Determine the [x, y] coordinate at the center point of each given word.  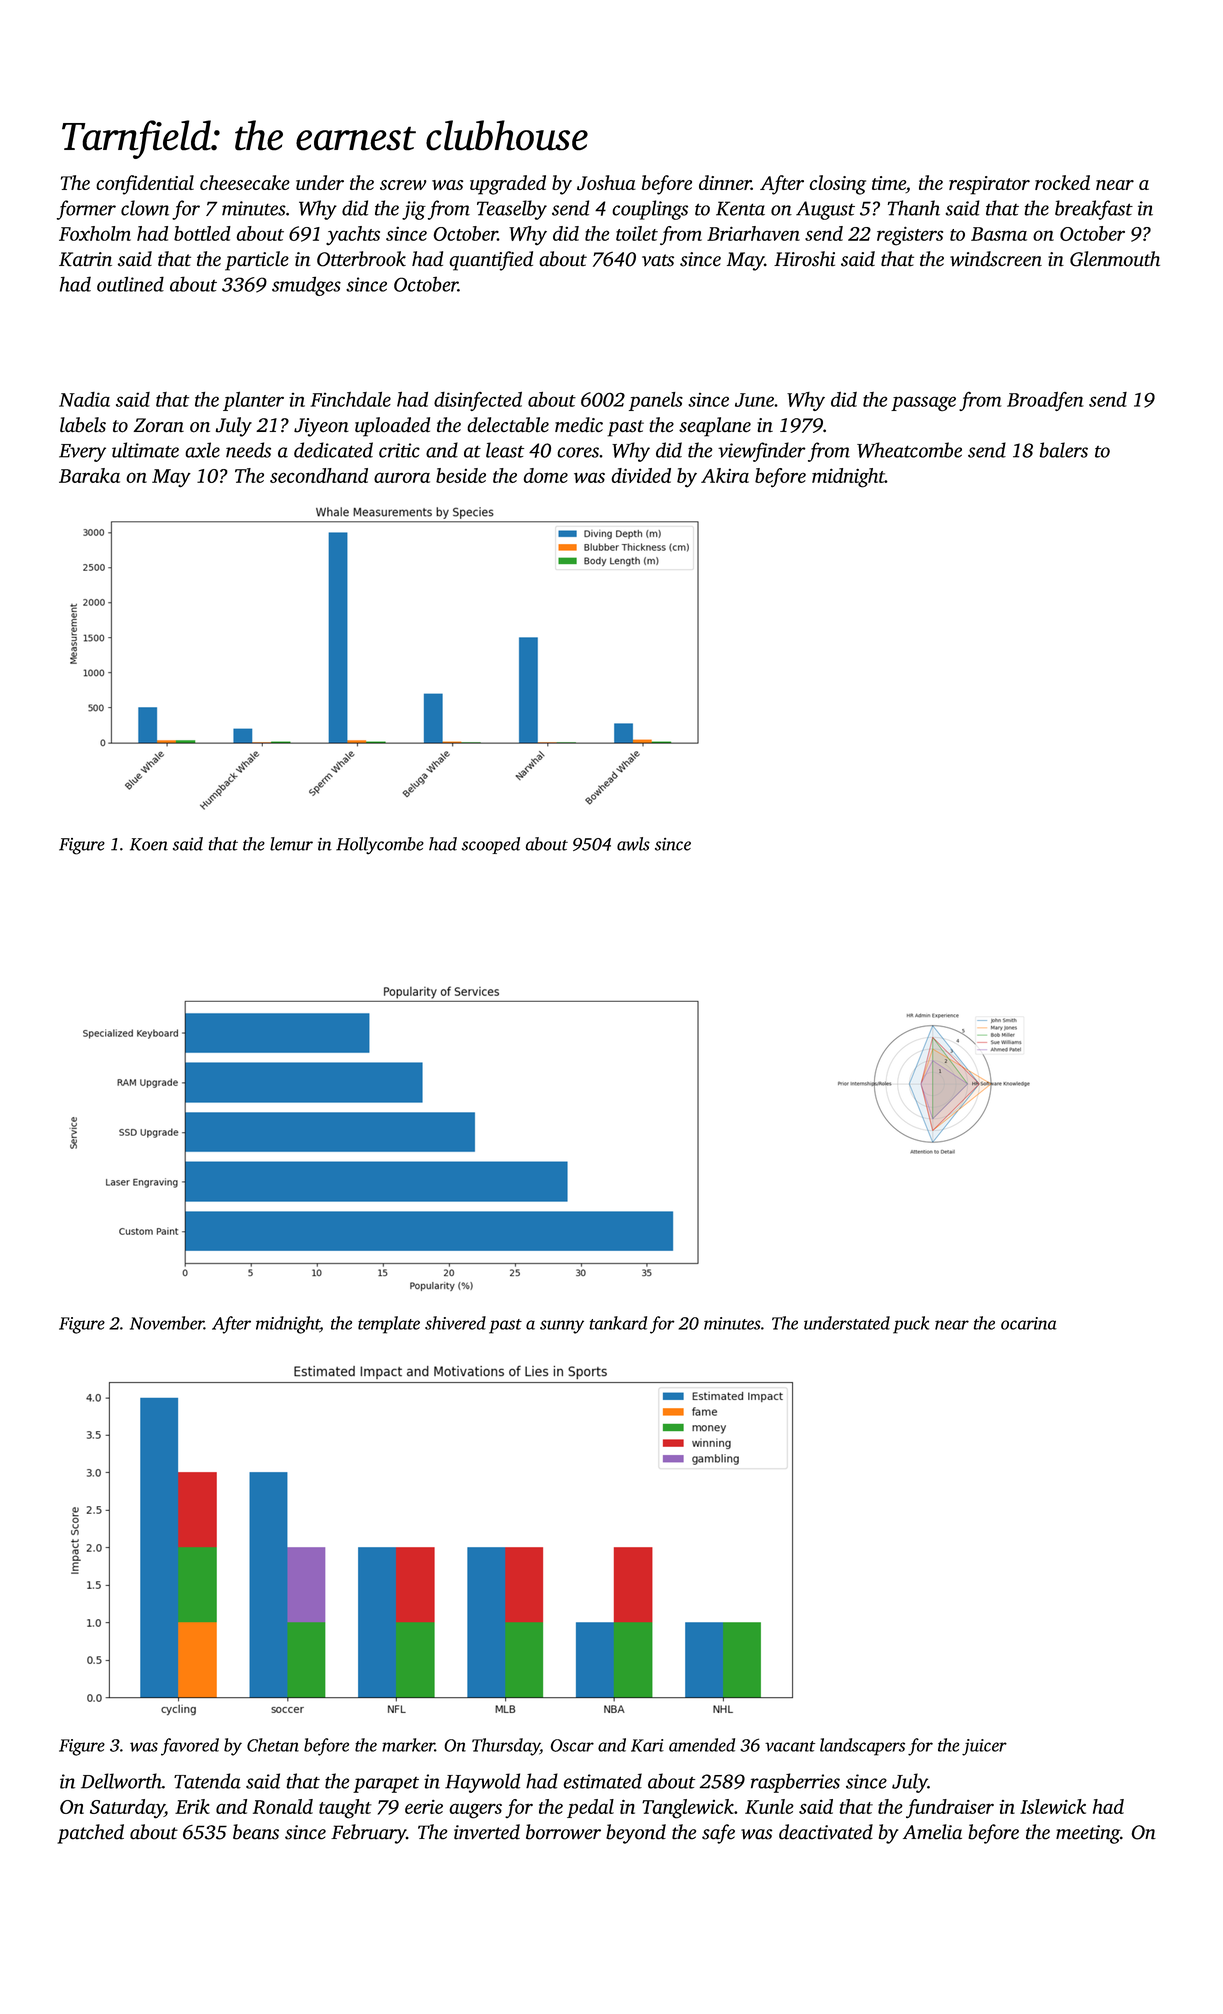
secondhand [319, 475]
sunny [562, 1327]
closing [837, 185]
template [389, 1325]
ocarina [1029, 1323]
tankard [618, 1323]
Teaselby [512, 210]
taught [345, 1809]
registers [910, 236]
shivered [455, 1323]
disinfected [478, 401]
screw [403, 185]
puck [911, 1325]
